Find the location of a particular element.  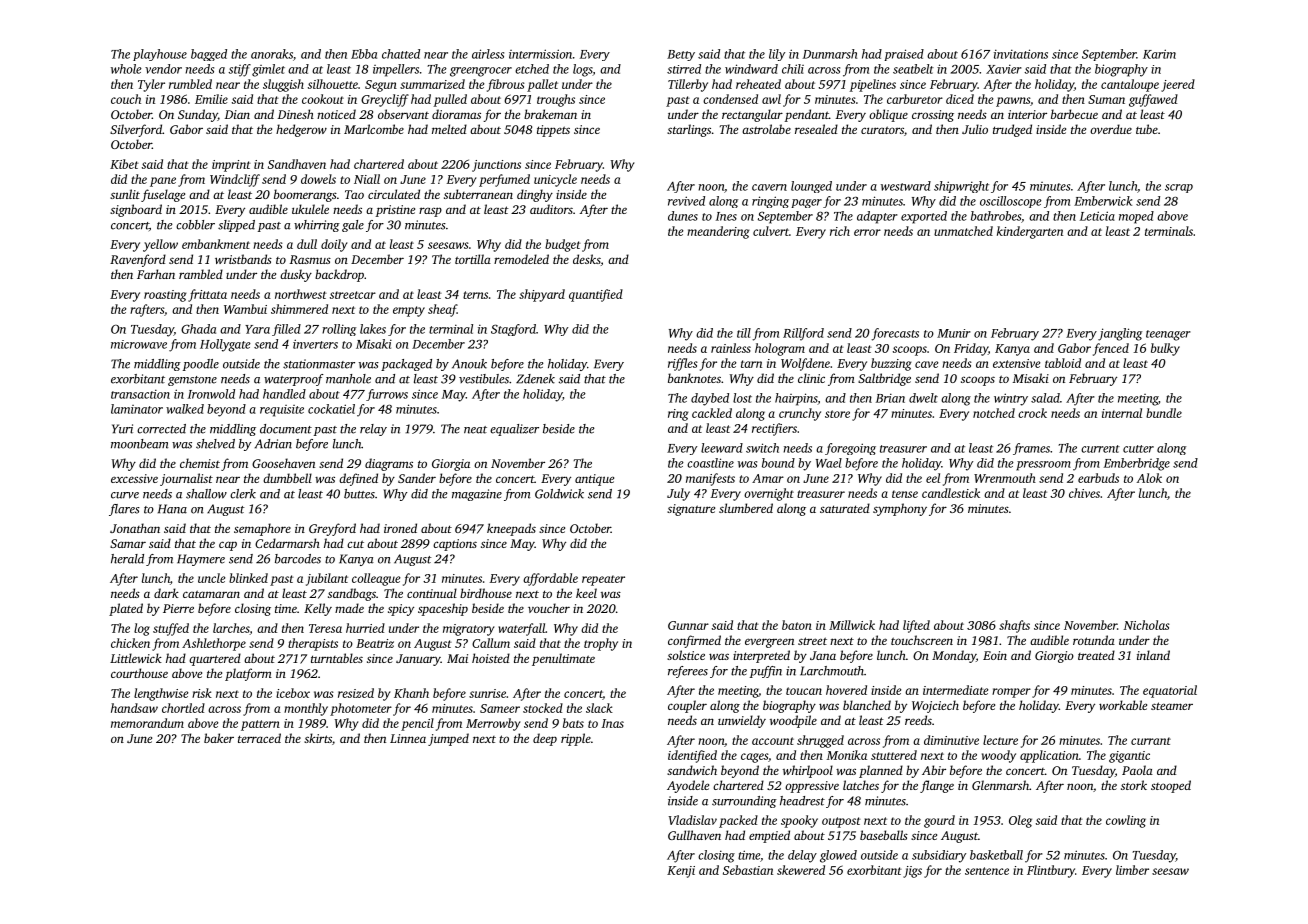

lily is located at coordinates (777, 55).
